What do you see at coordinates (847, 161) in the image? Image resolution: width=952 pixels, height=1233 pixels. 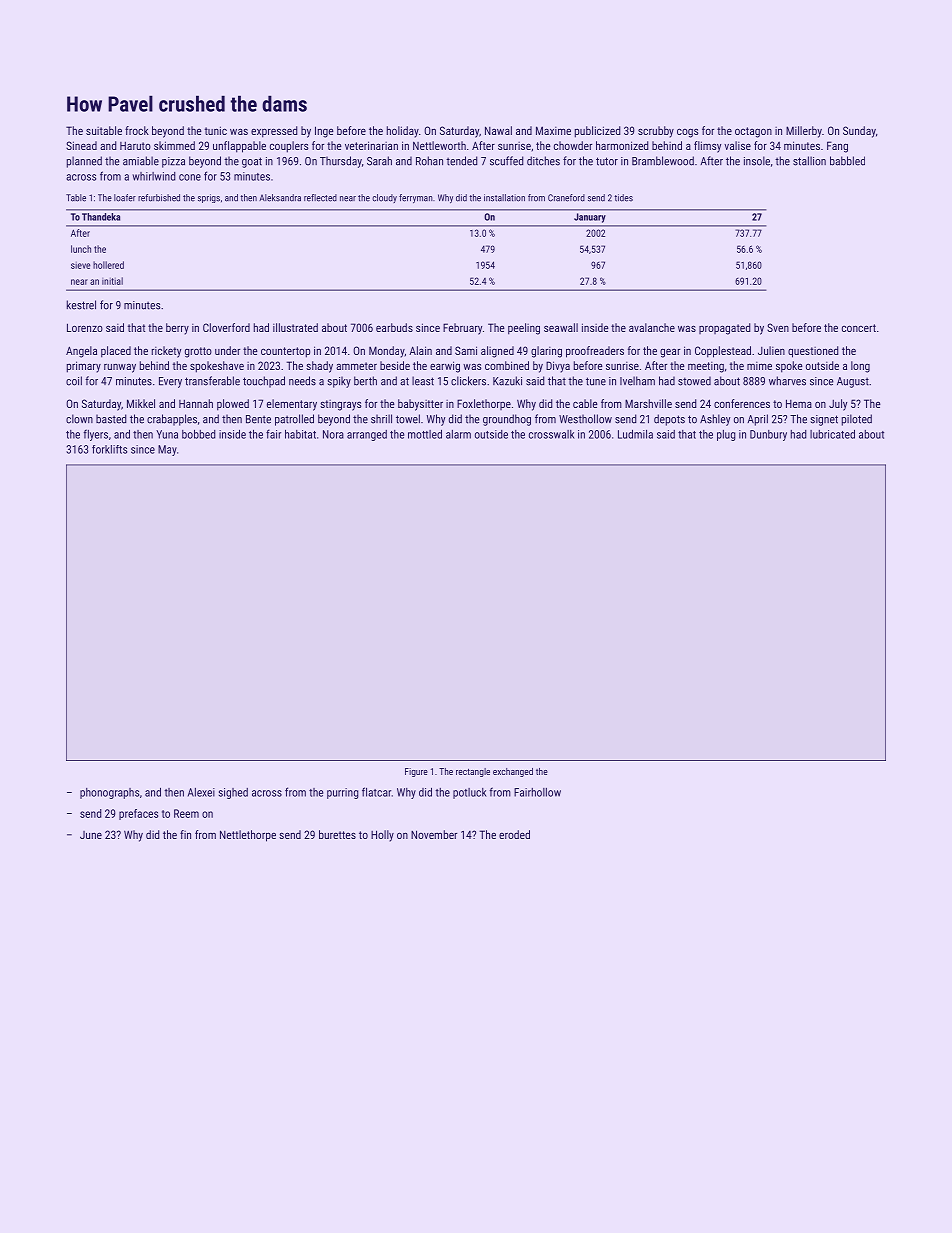 I see `babbled` at bounding box center [847, 161].
